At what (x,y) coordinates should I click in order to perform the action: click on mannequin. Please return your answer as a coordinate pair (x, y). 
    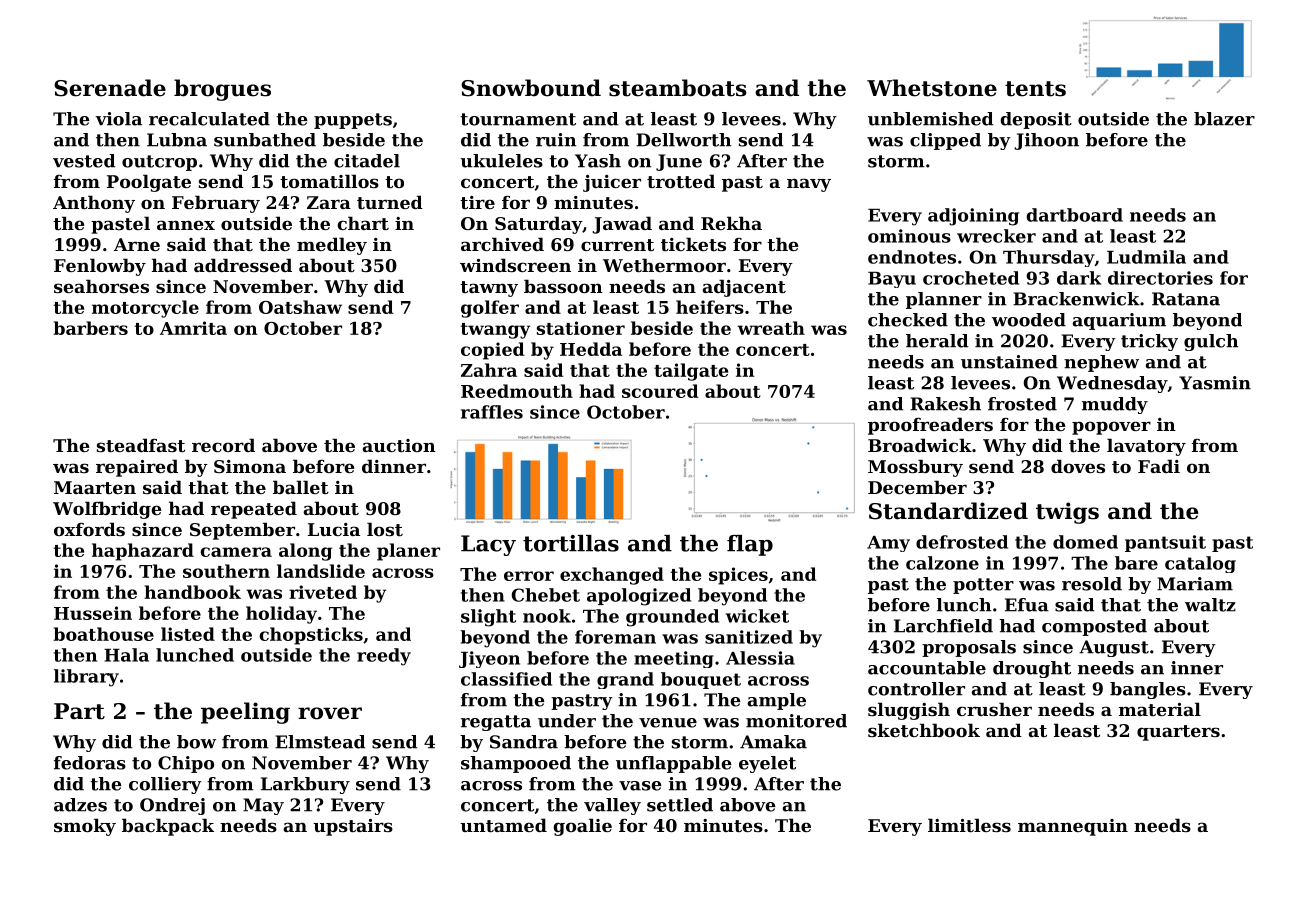
    Looking at the image, I should click on (1073, 827).
